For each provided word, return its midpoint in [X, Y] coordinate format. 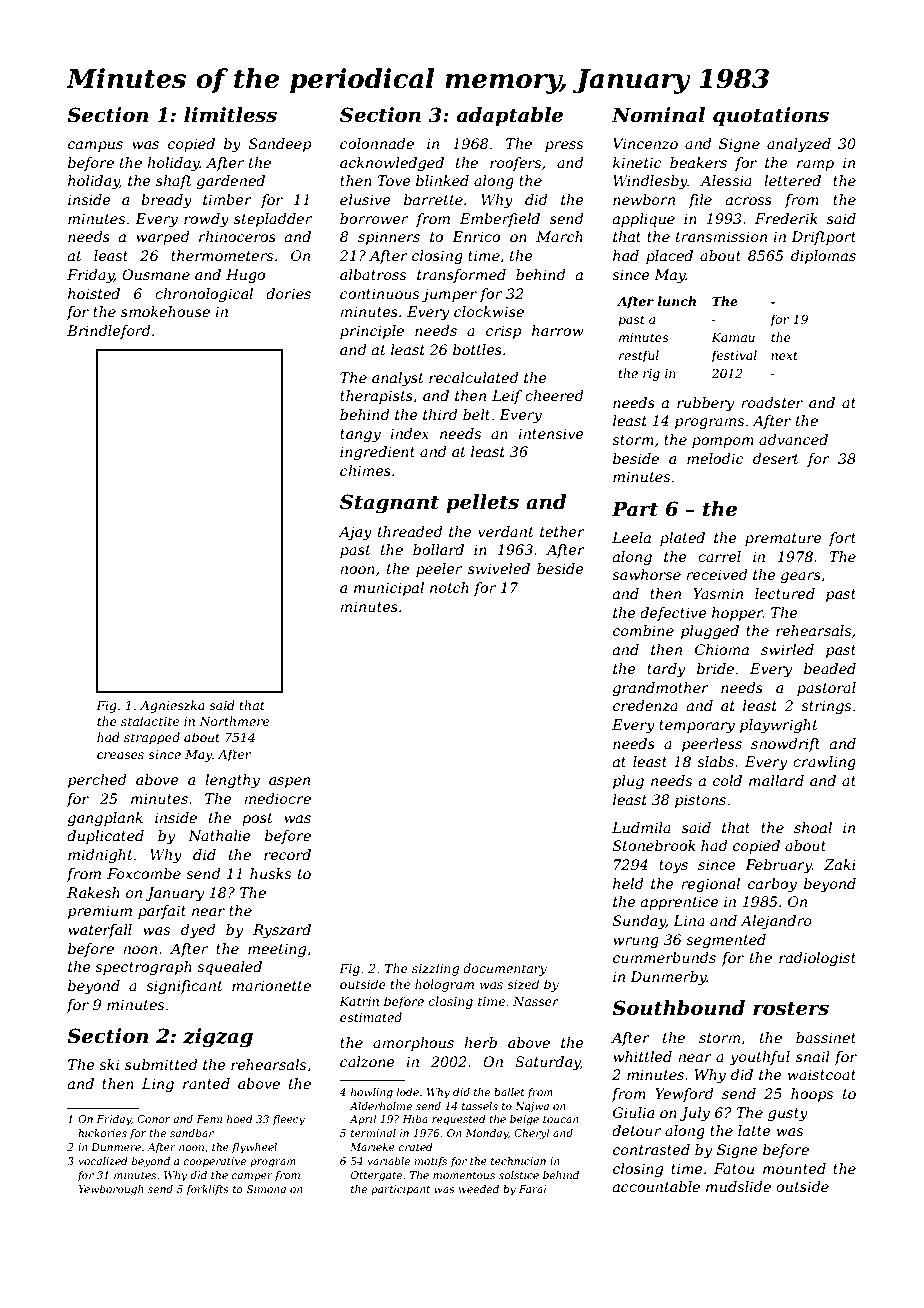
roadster [772, 402]
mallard [776, 780]
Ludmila [641, 827]
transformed [461, 276]
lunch [677, 301]
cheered [554, 395]
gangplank [105, 819]
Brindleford [109, 332]
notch [449, 587]
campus [95, 146]
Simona [266, 1189]
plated [682, 539]
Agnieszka [172, 706]
